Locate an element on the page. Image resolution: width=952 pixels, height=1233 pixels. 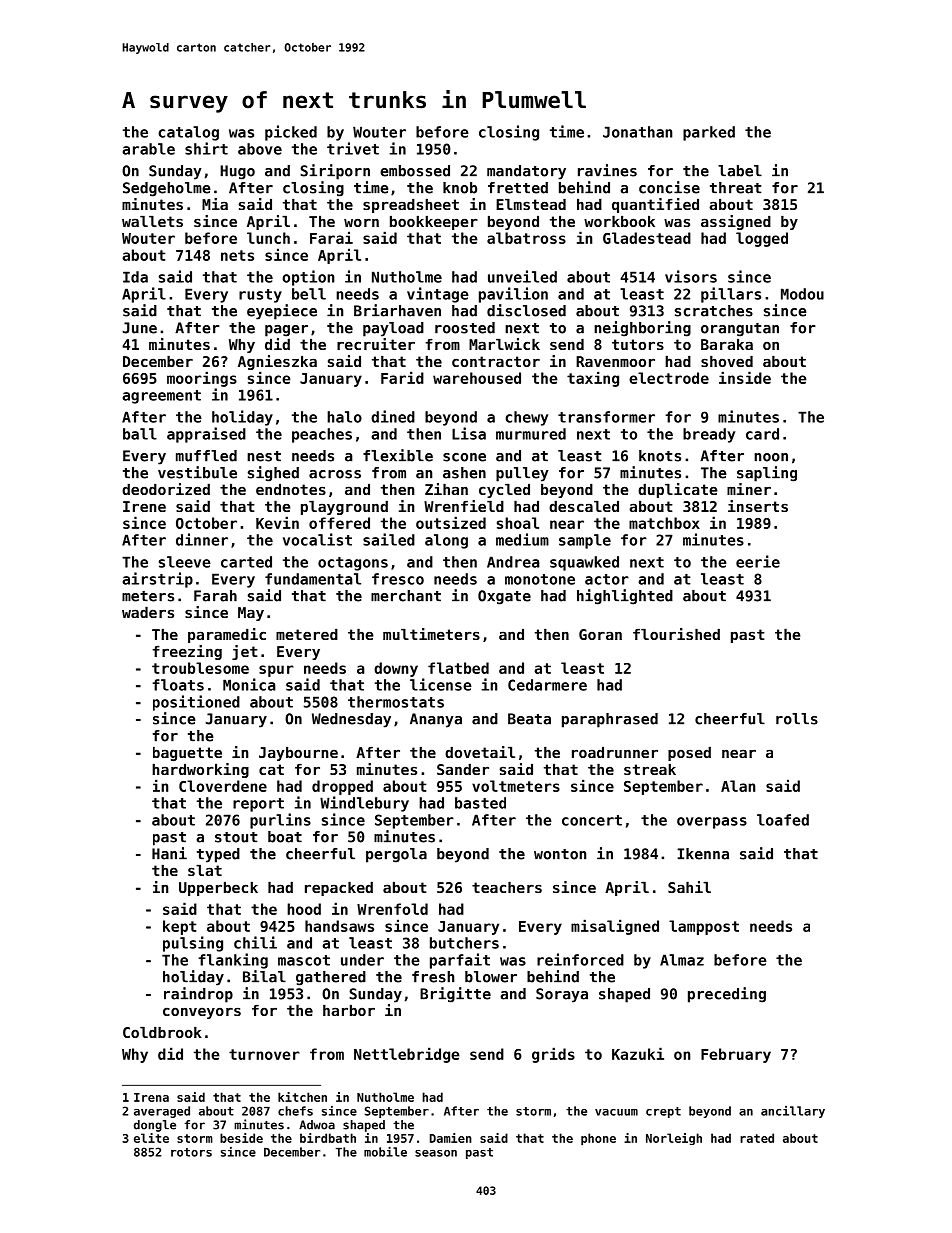
Jaybourne is located at coordinates (298, 754).
